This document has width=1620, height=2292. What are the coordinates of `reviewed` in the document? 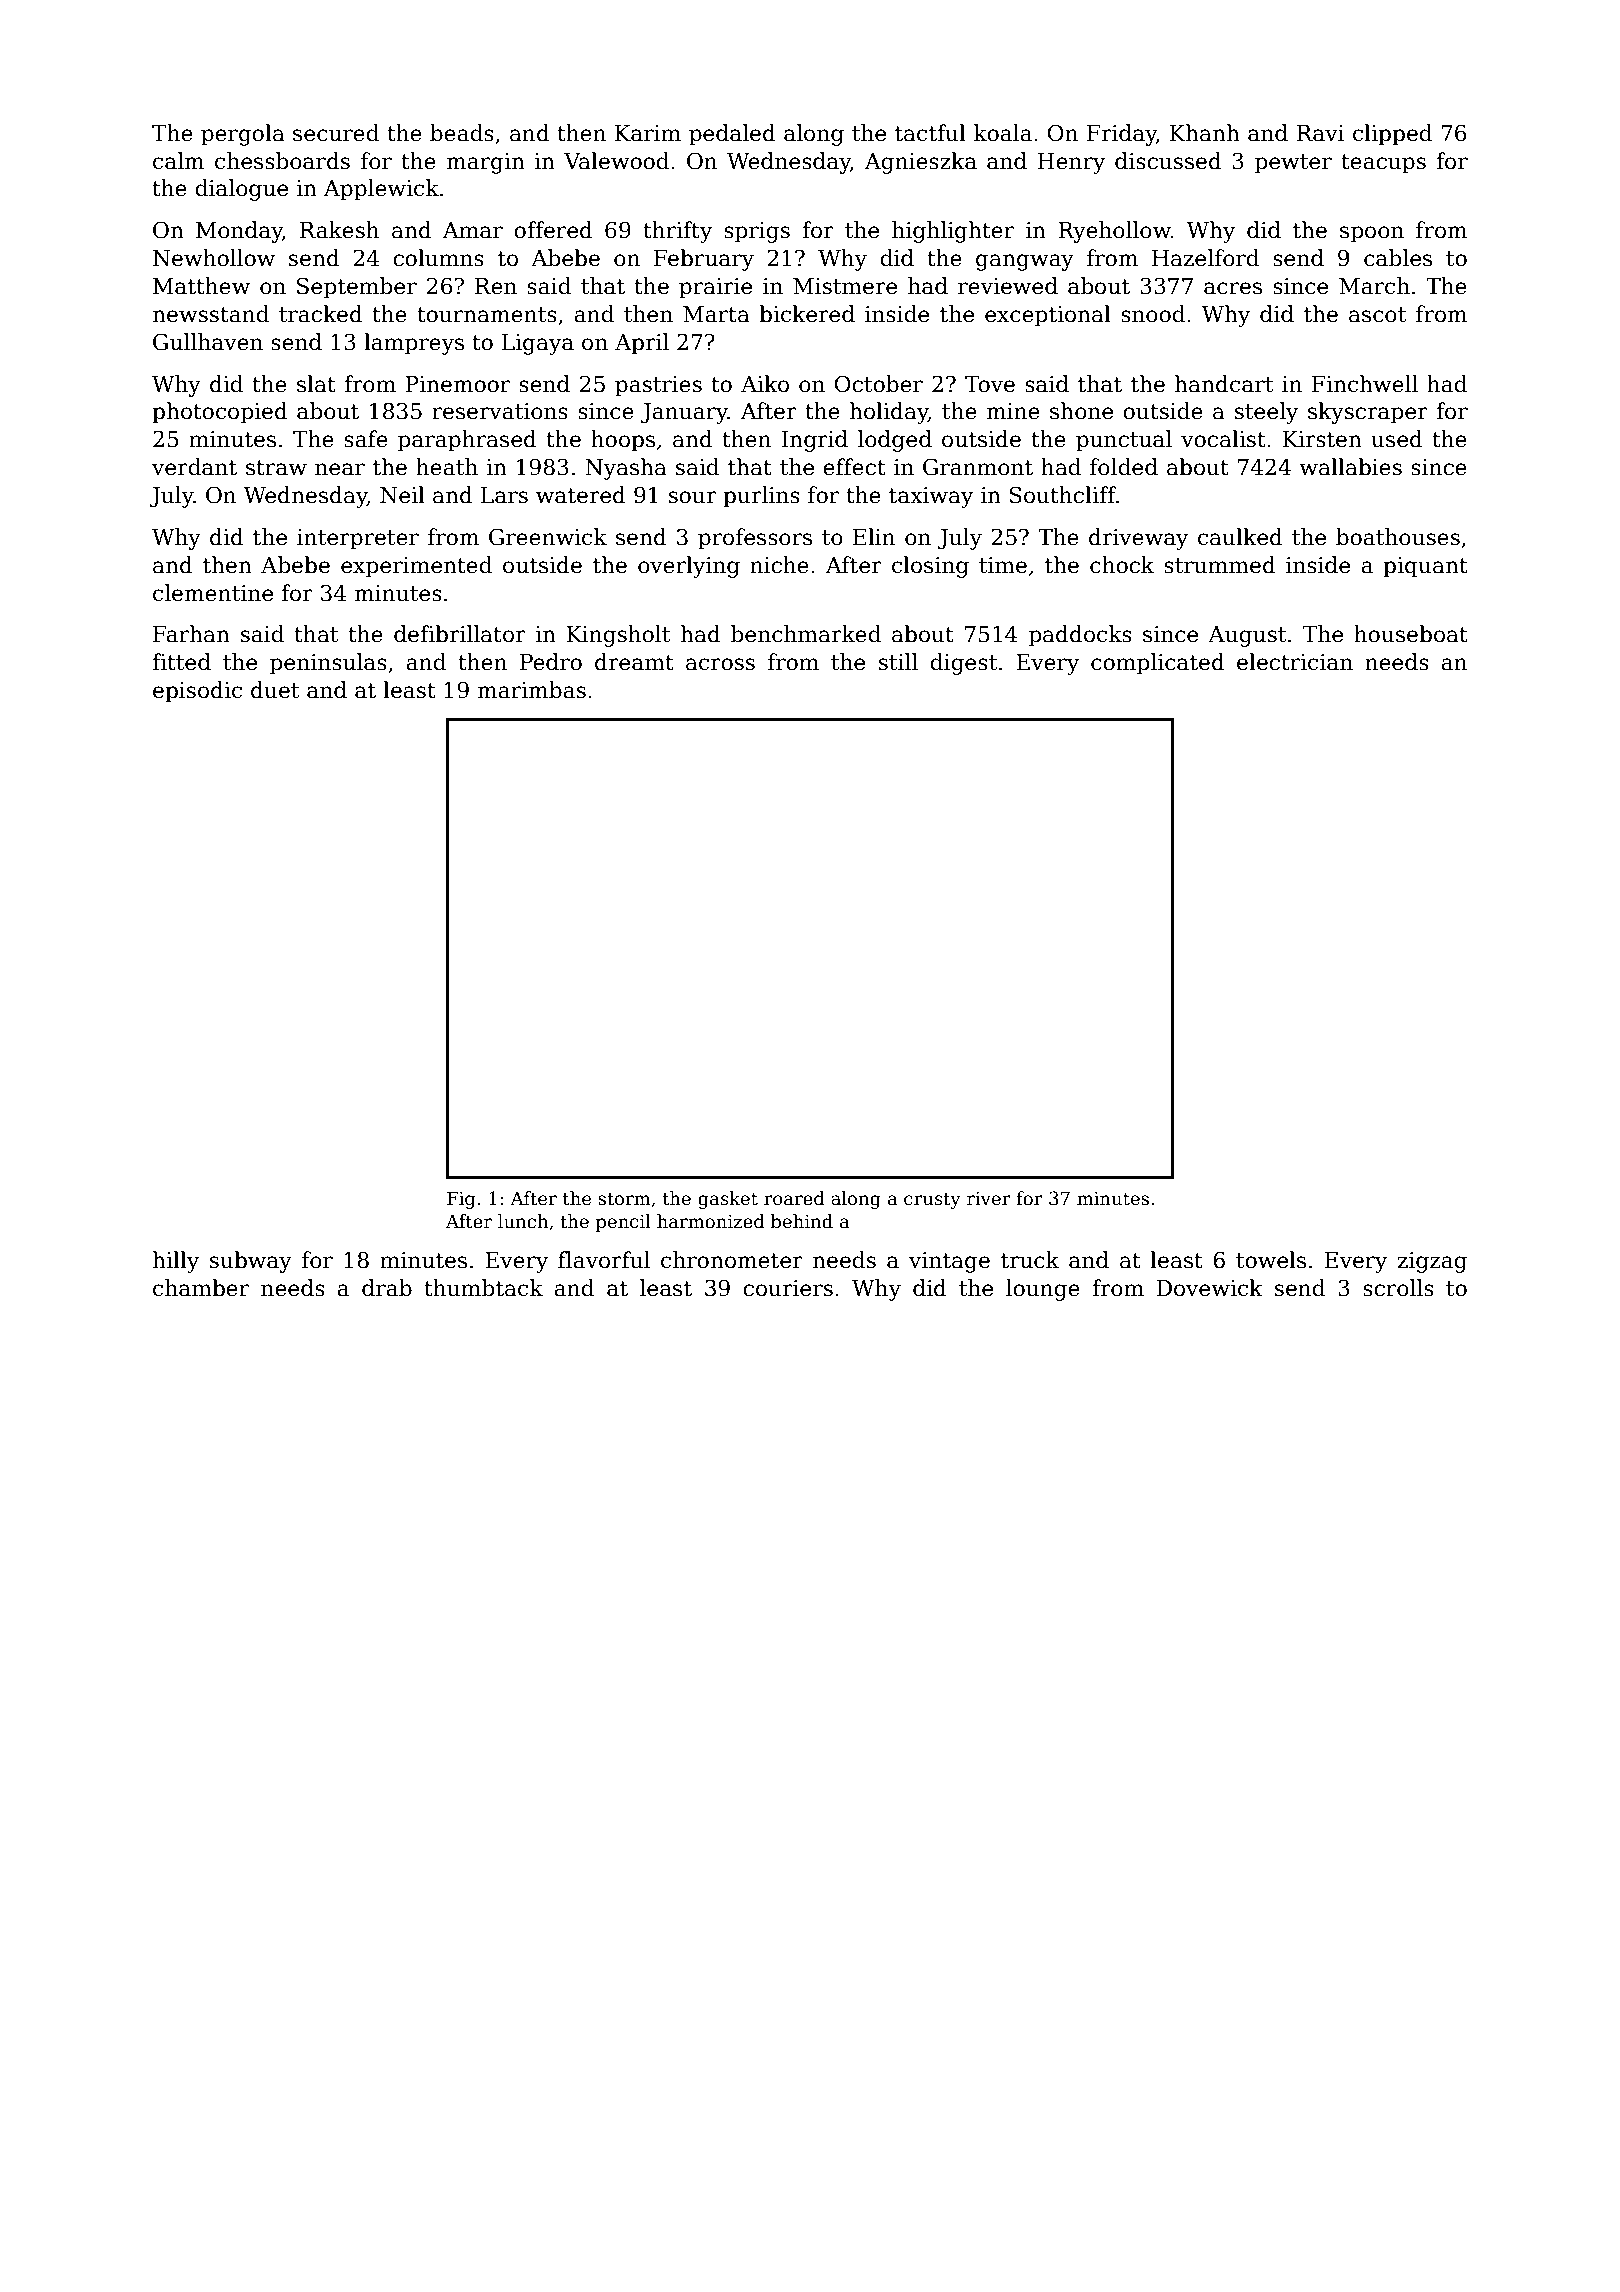 It's located at (1008, 286).
